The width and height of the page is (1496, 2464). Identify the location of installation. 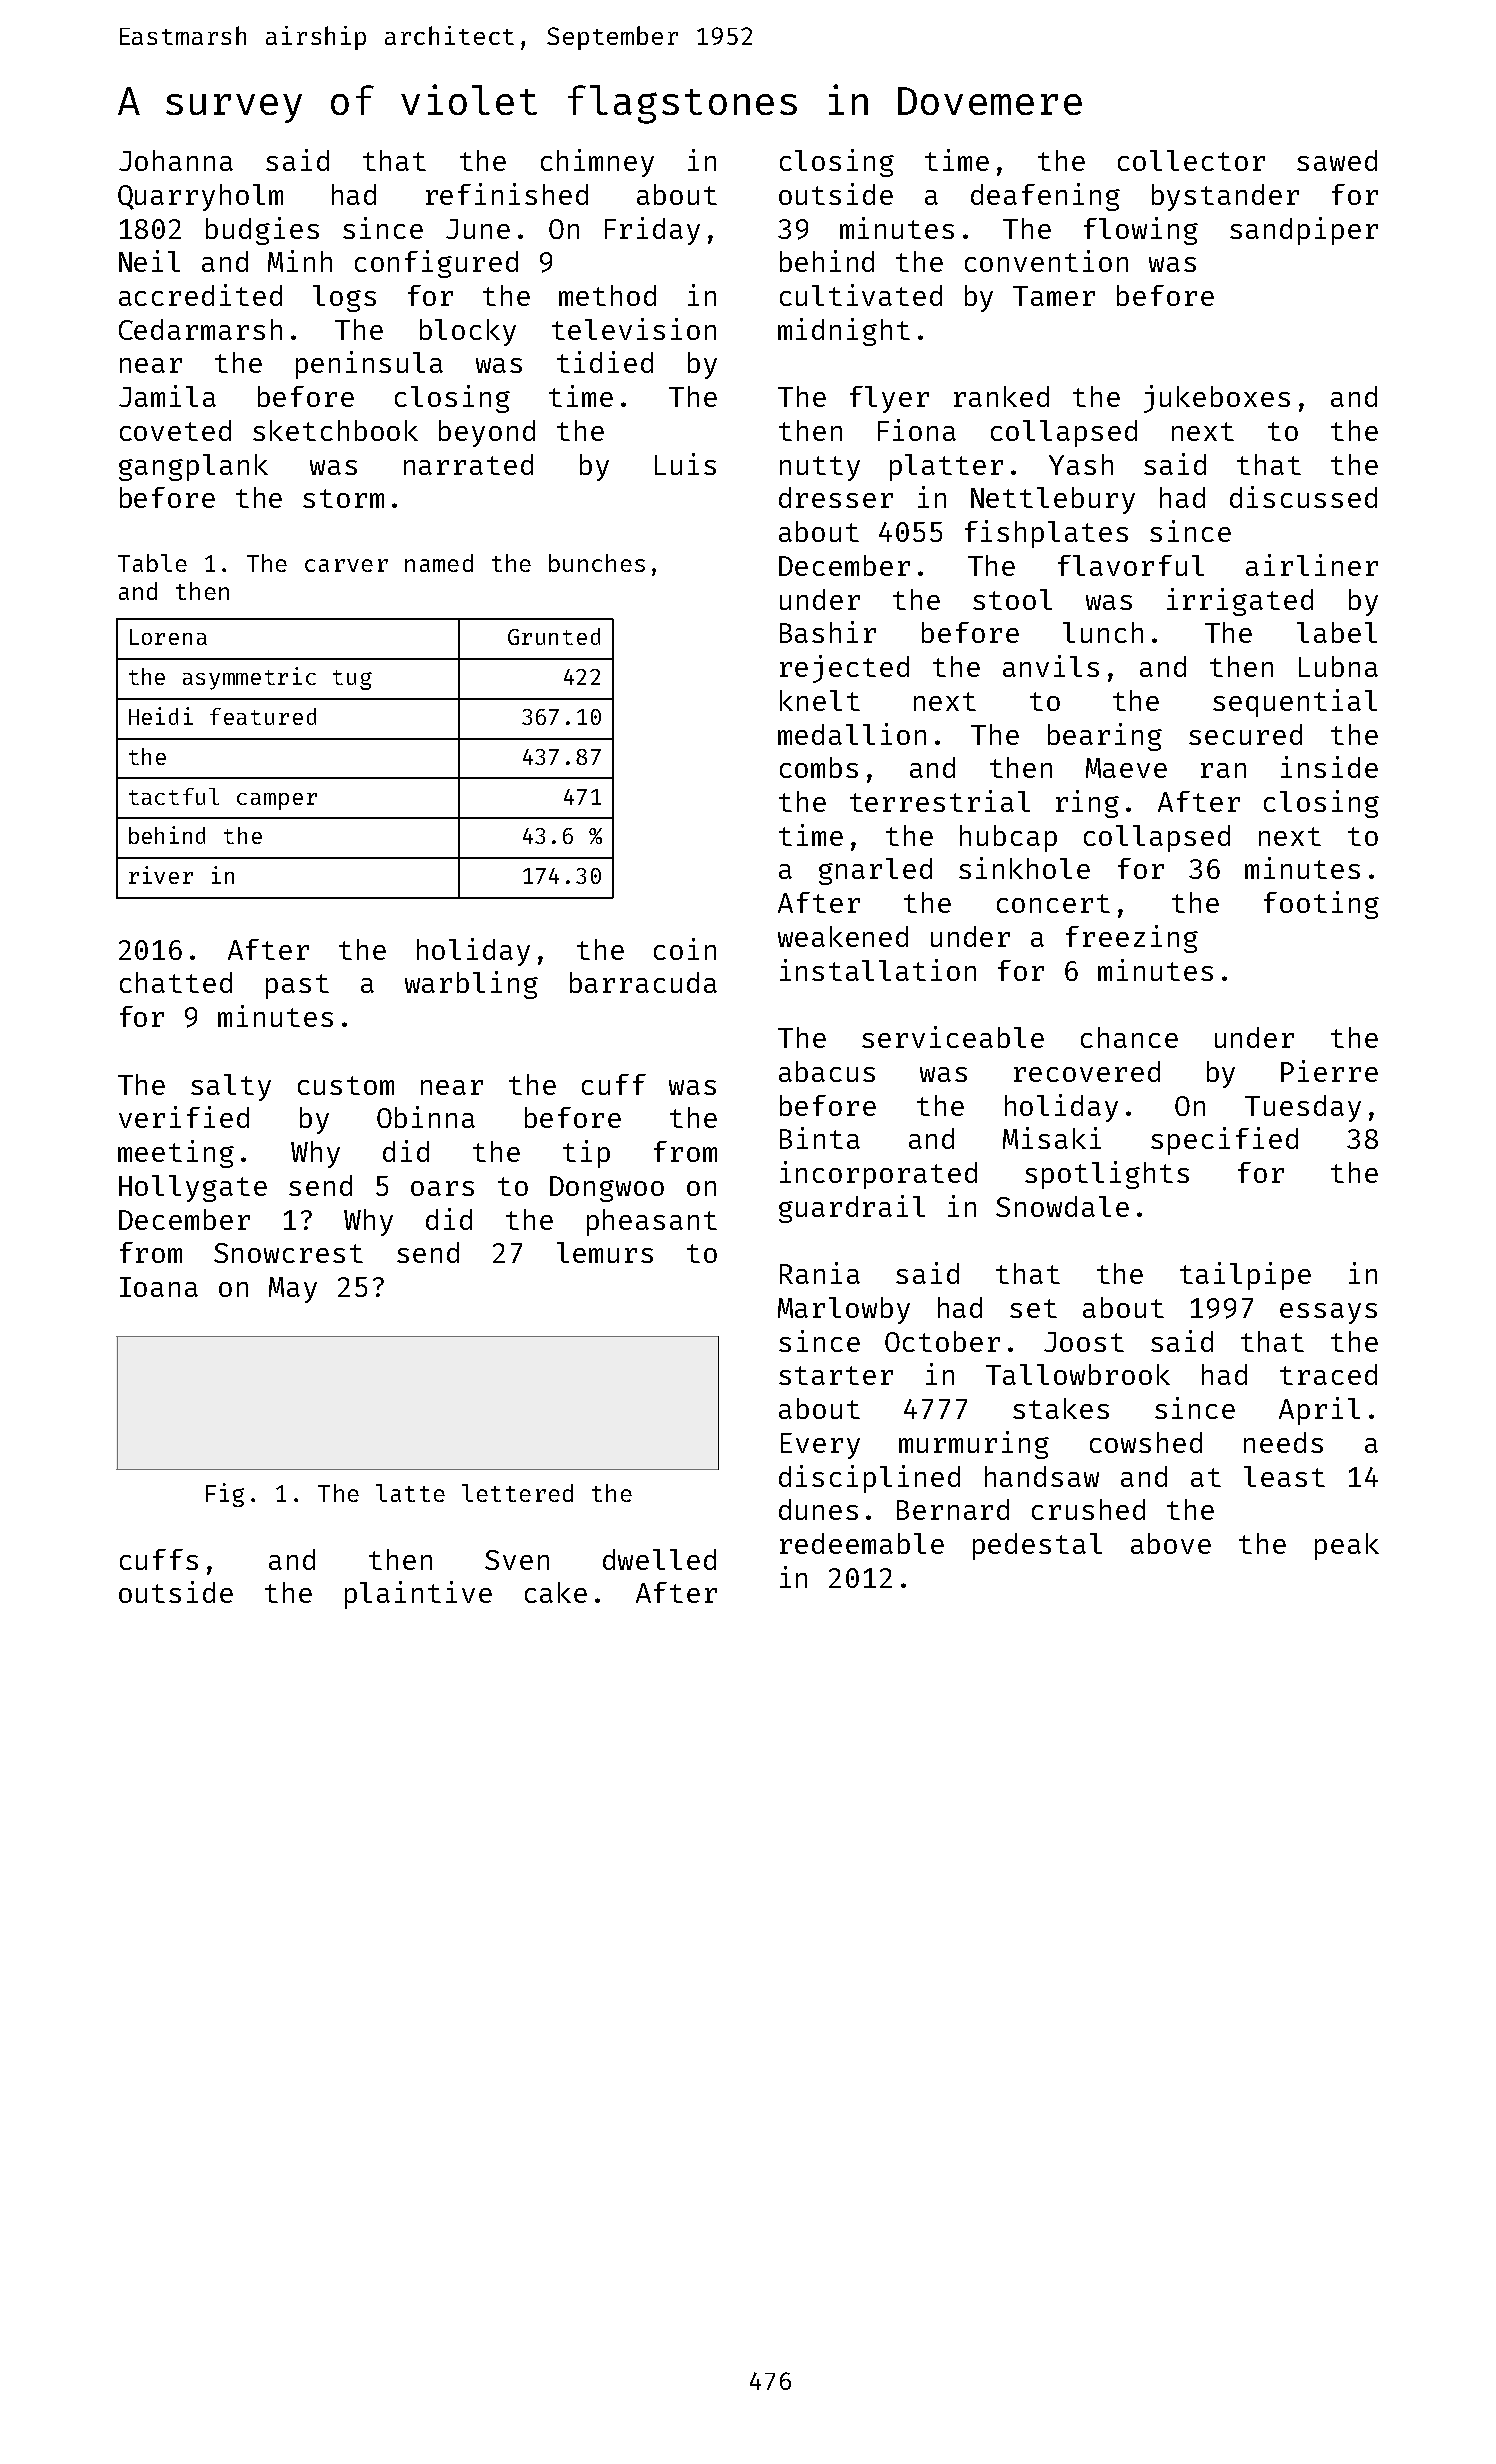
(878, 970).
